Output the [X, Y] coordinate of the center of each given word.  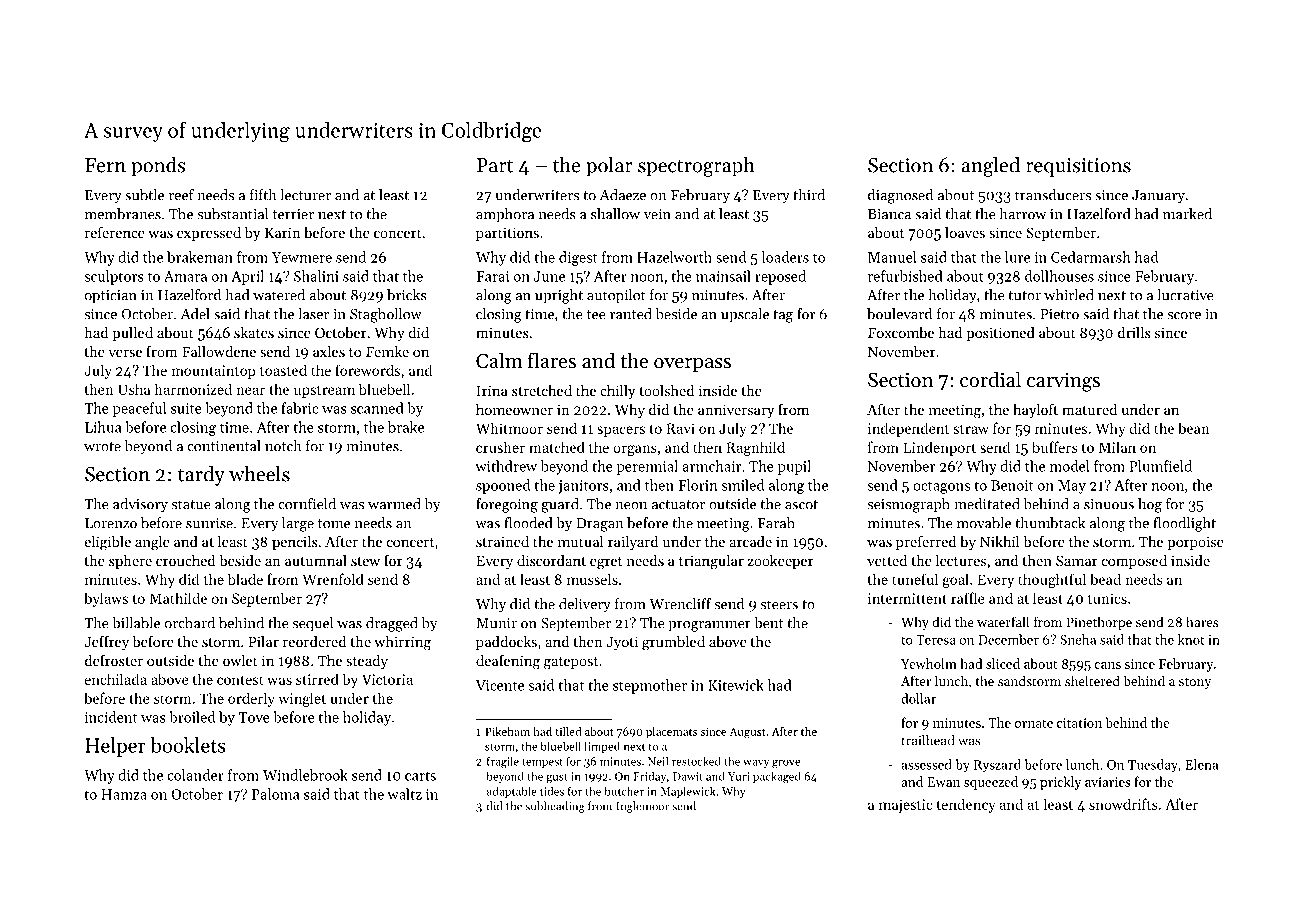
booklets [188, 745]
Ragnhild [755, 448]
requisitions [1078, 167]
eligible [108, 543]
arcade [750, 541]
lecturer [305, 195]
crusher [500, 447]
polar [609, 167]
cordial [990, 379]
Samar [1077, 560]
